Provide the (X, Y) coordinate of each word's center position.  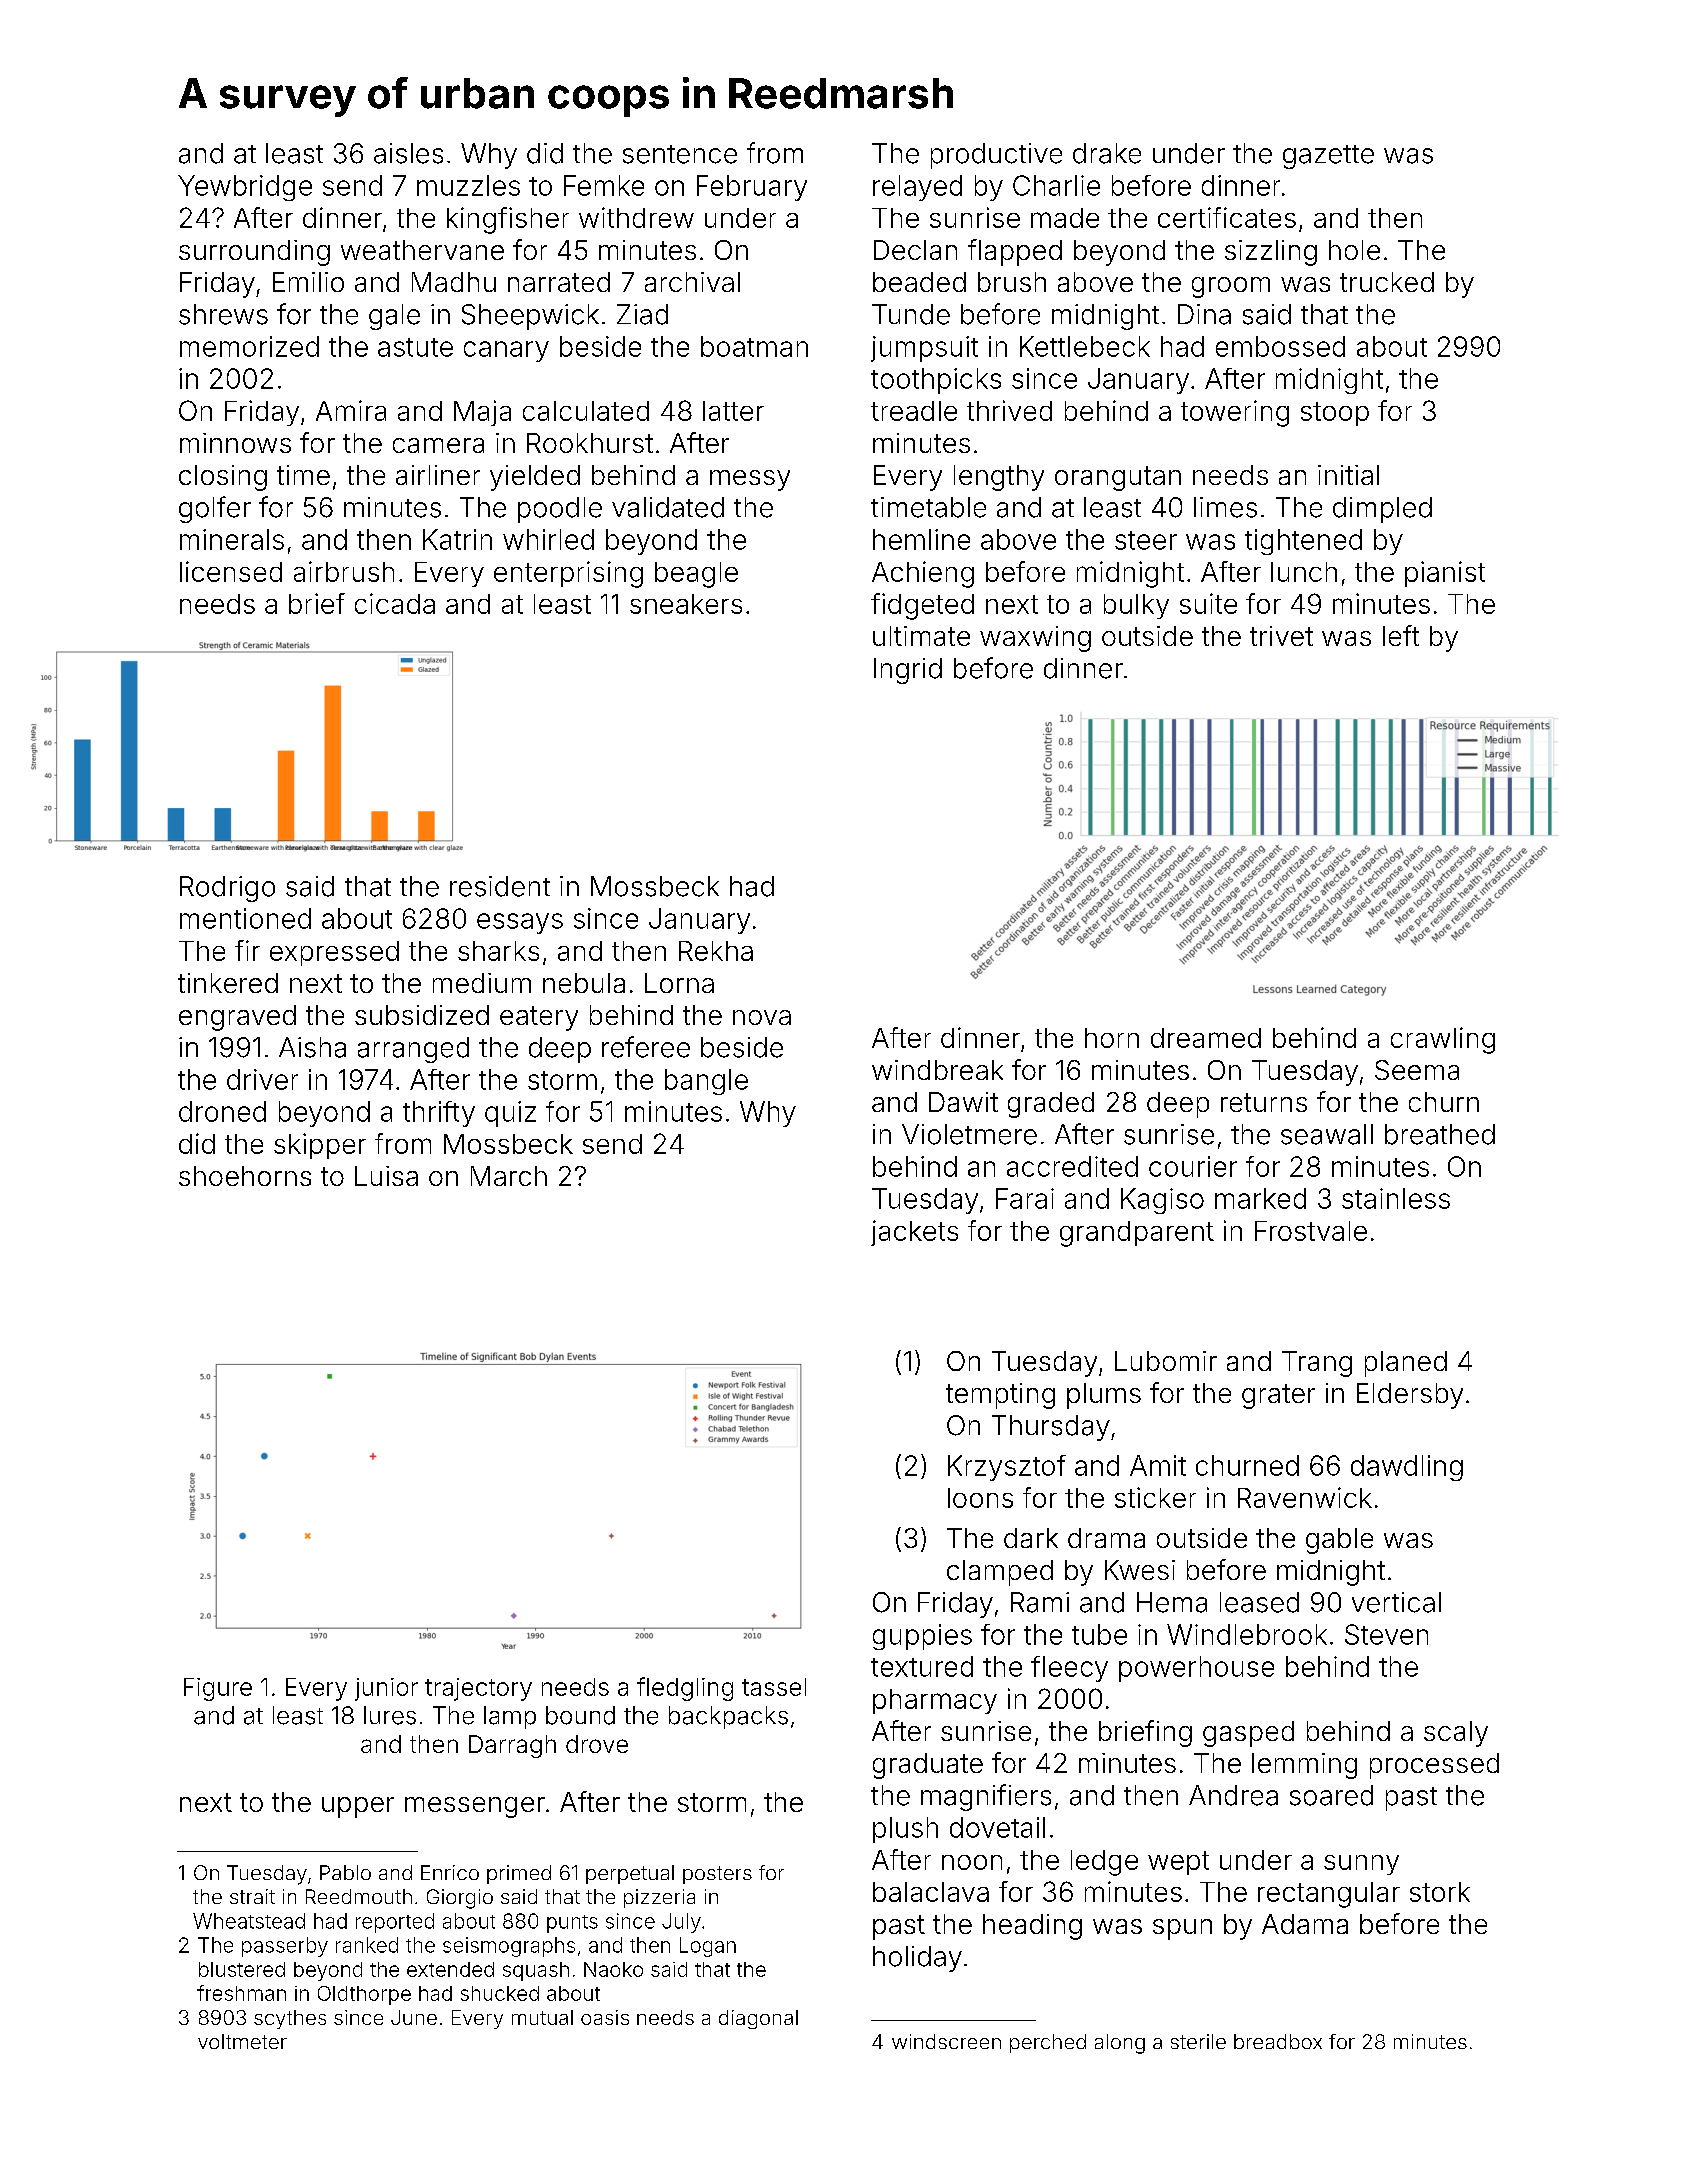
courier (1193, 1166)
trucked (1387, 282)
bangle (706, 1082)
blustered (242, 1969)
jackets (914, 1233)
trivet (1281, 636)
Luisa (386, 1176)
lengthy (999, 478)
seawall (1327, 1134)
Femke (604, 185)
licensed (231, 571)
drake (1107, 153)
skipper (320, 1146)
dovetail (997, 1827)
